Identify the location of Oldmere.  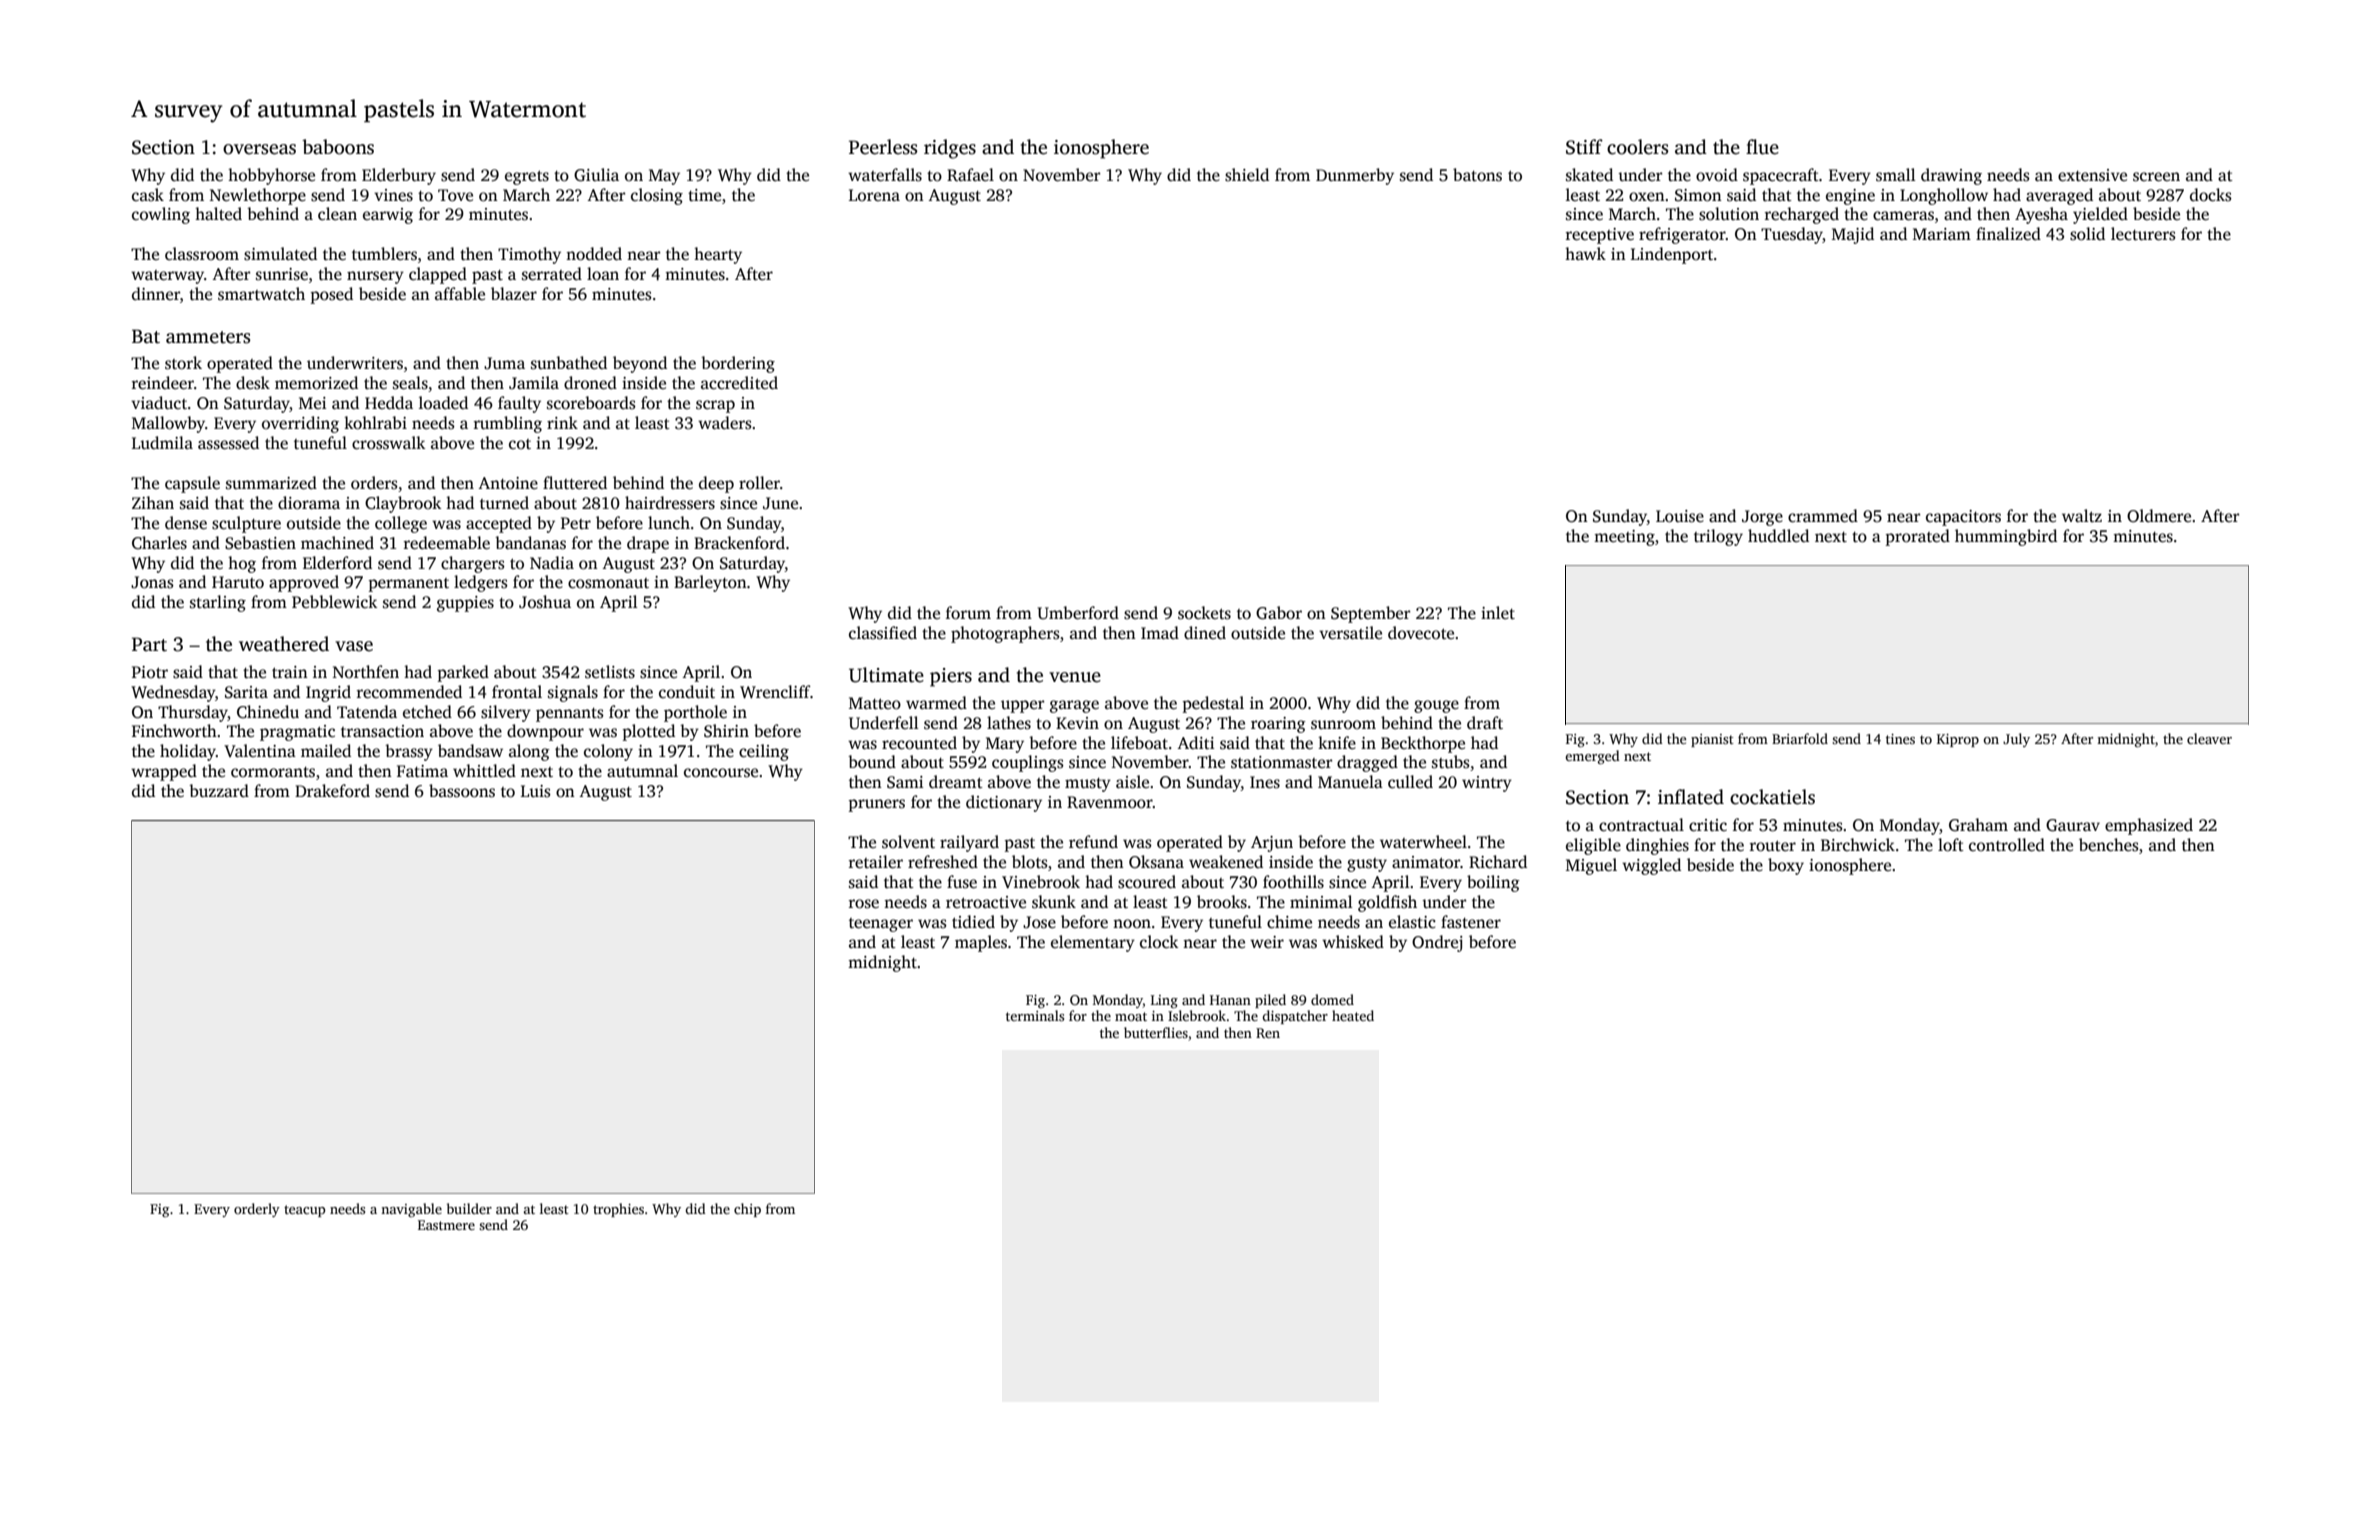
(2159, 516).
